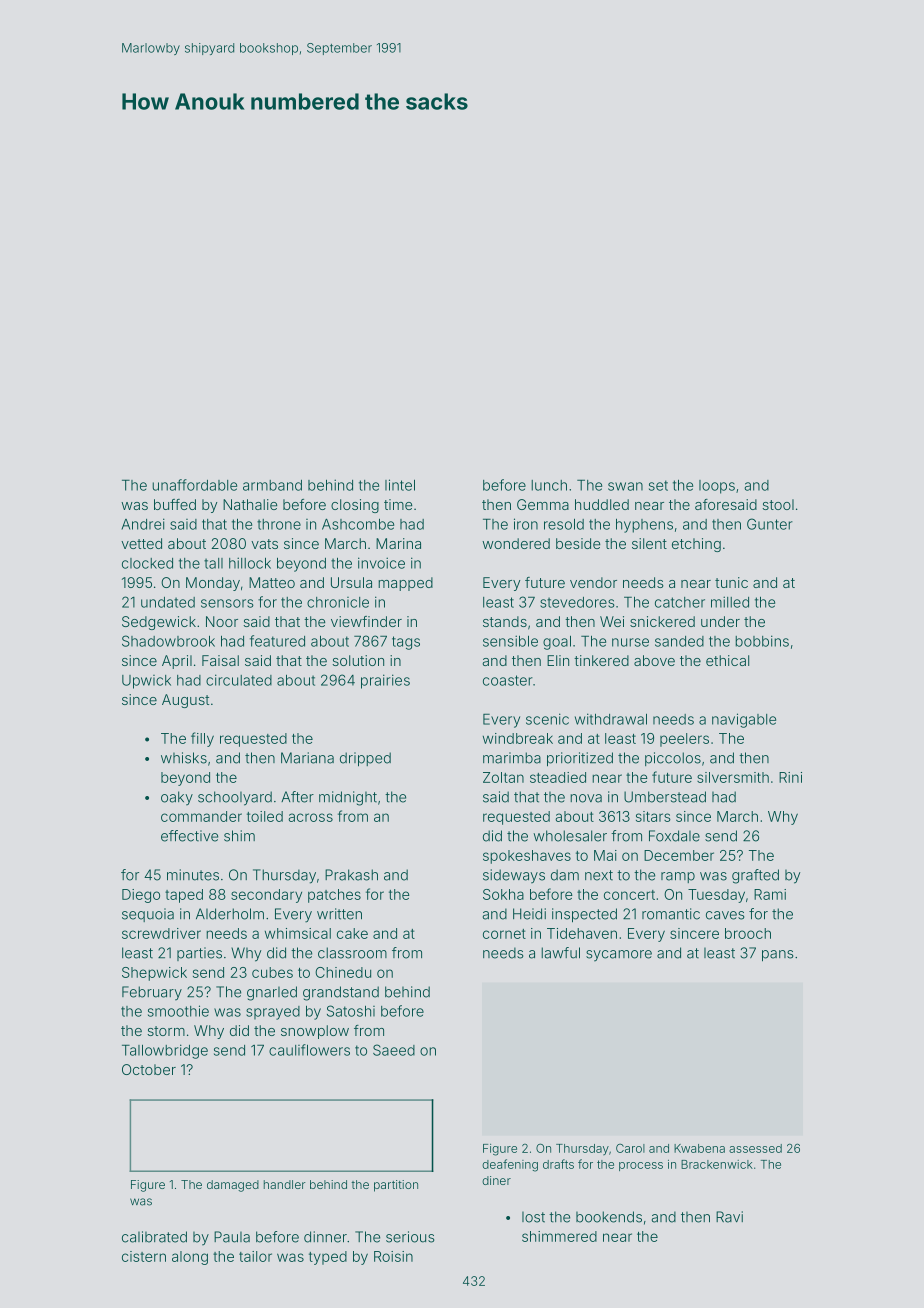 This document has width=924, height=1308. Describe the element at coordinates (644, 526) in the document. I see `hyphens` at that location.
